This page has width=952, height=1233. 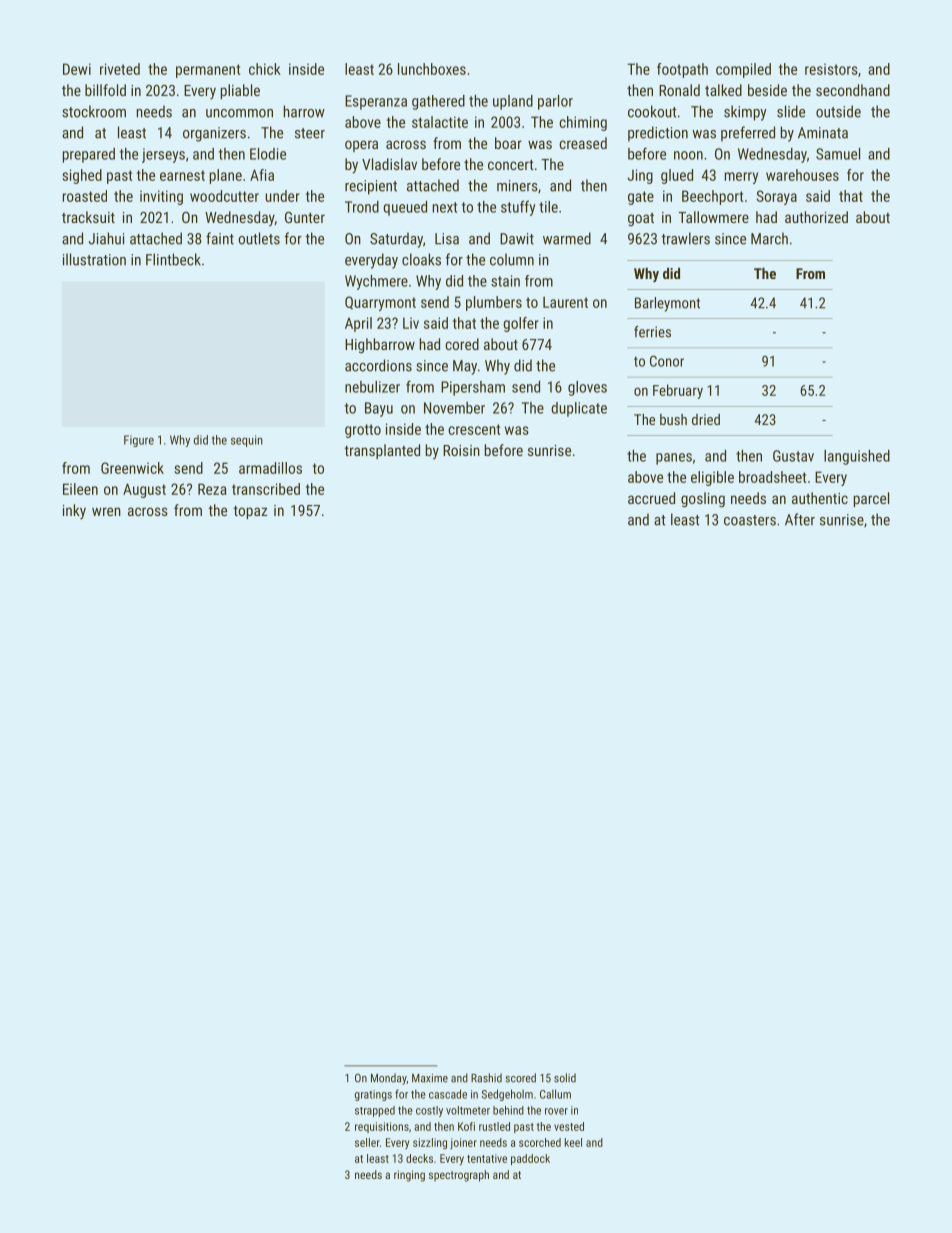 I want to click on Monday, so click(x=388, y=1079).
